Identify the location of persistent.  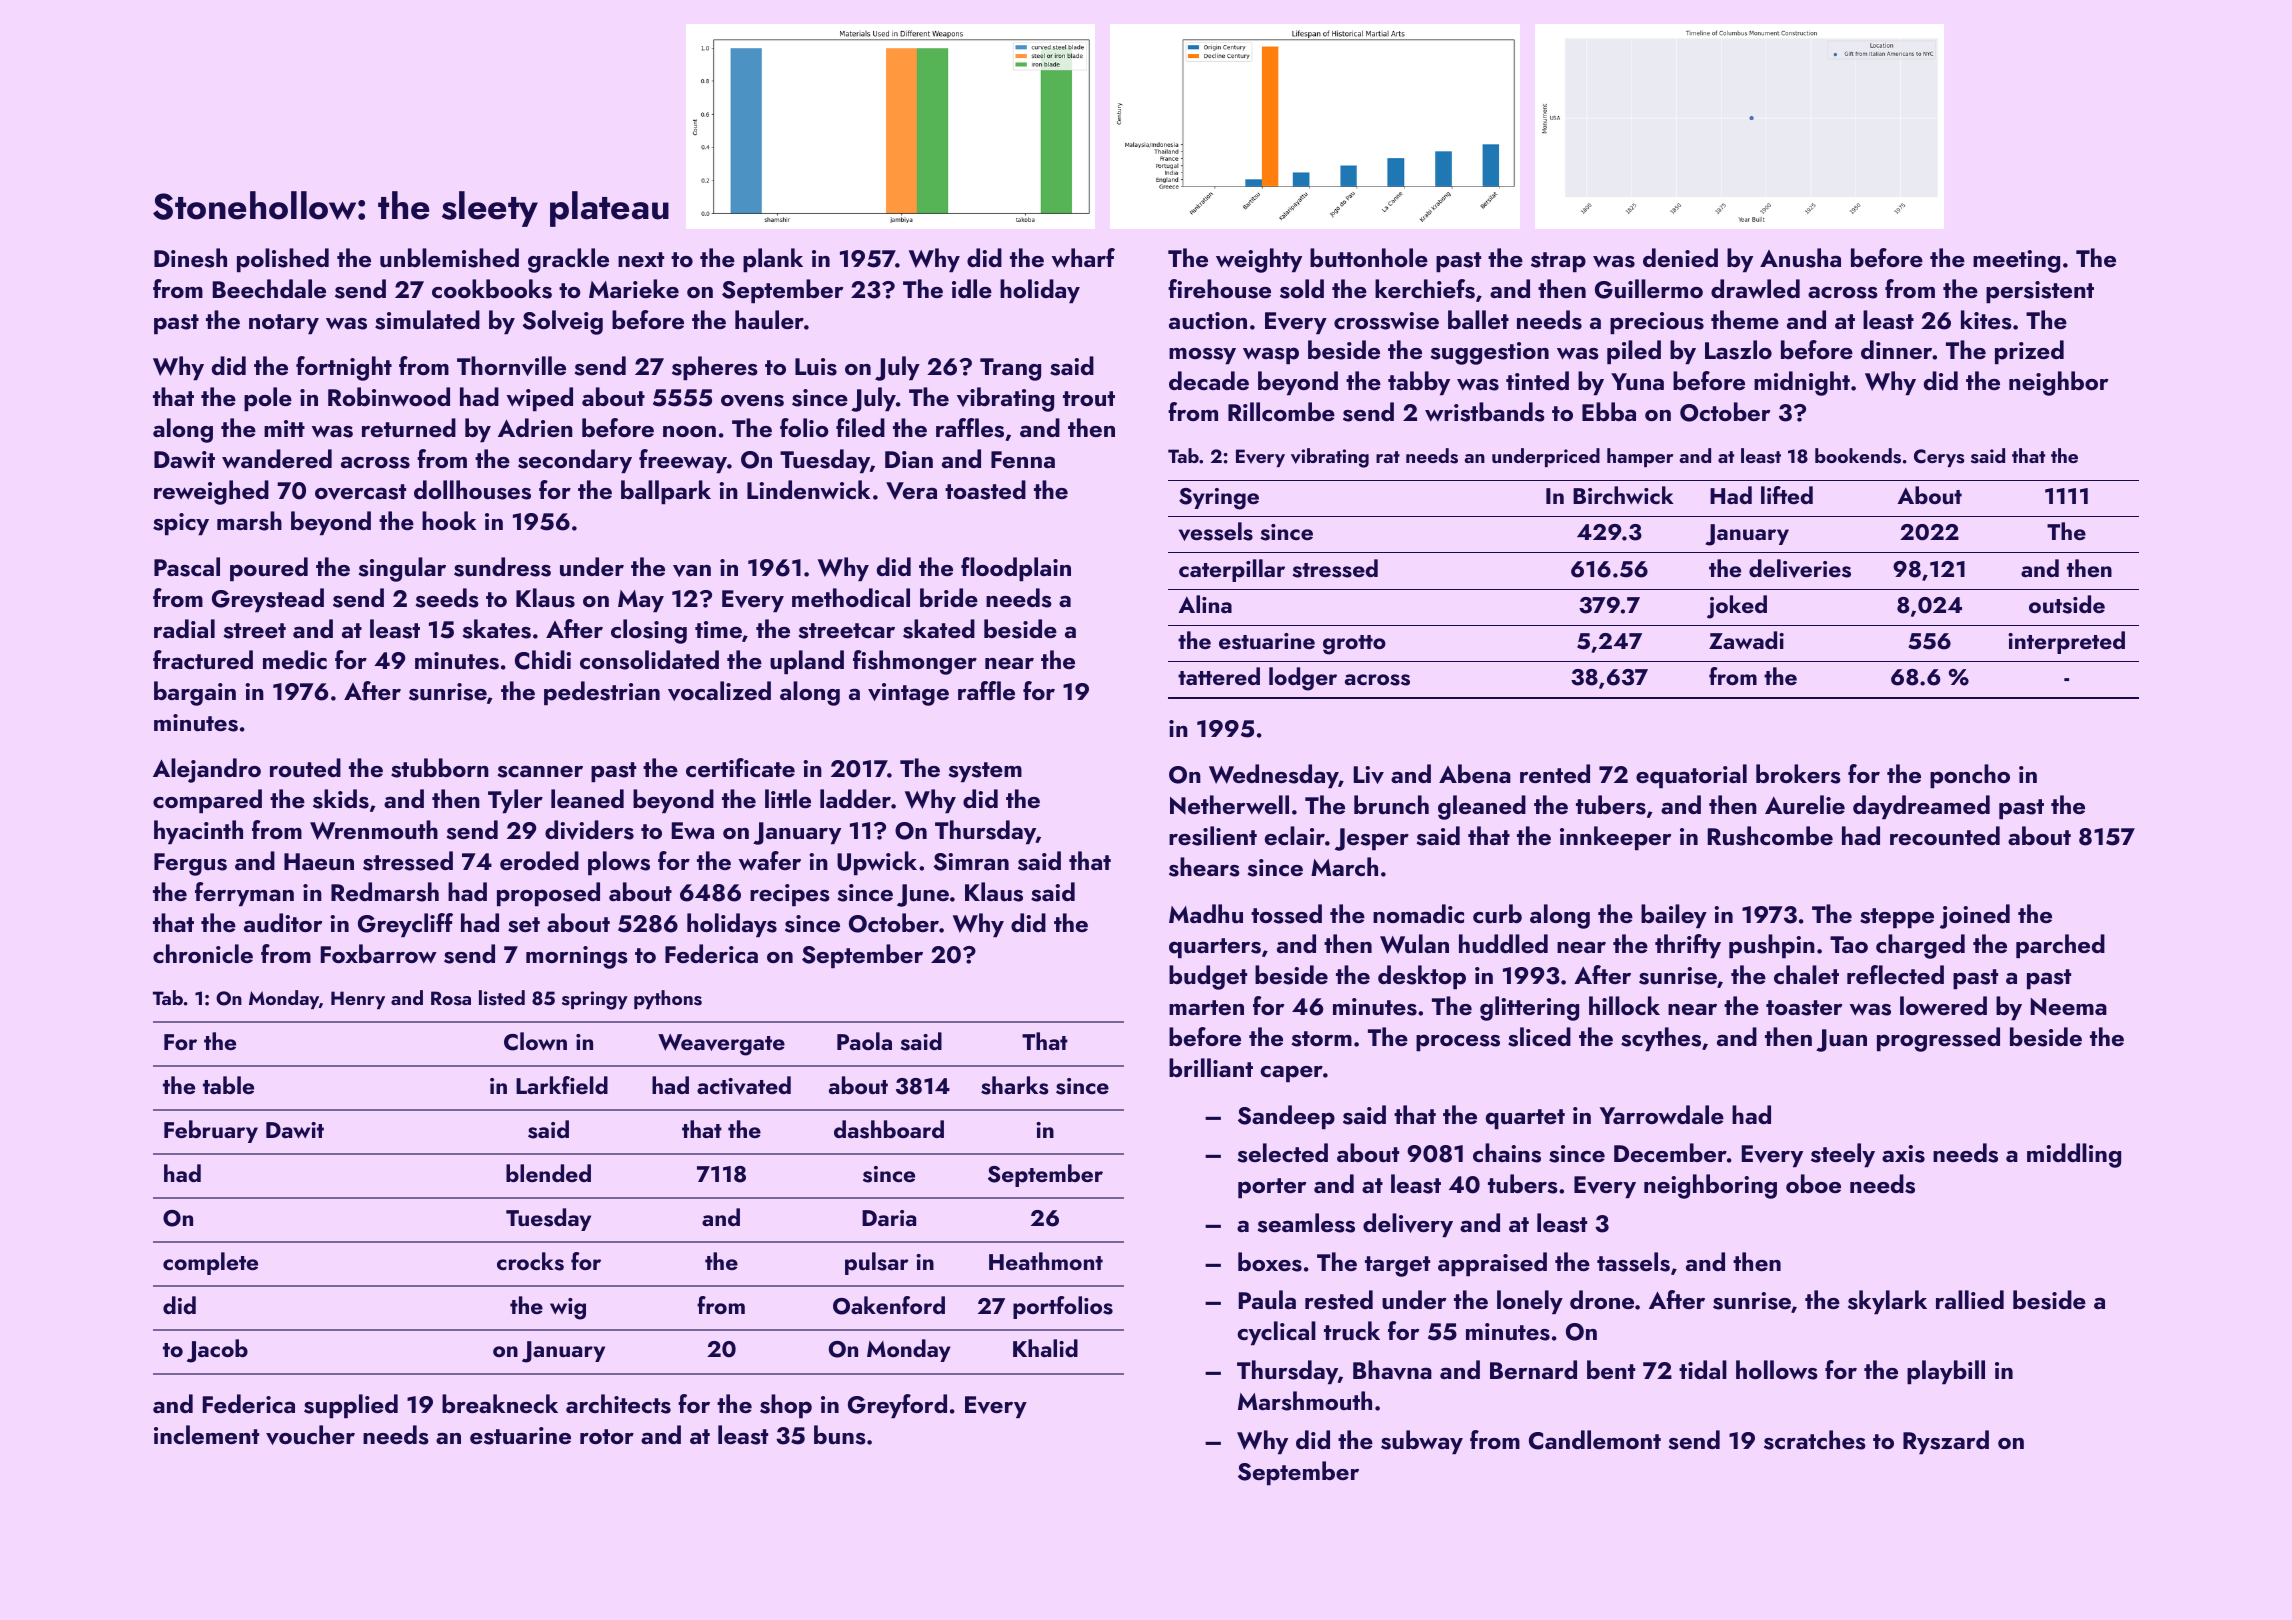
(2040, 292).
